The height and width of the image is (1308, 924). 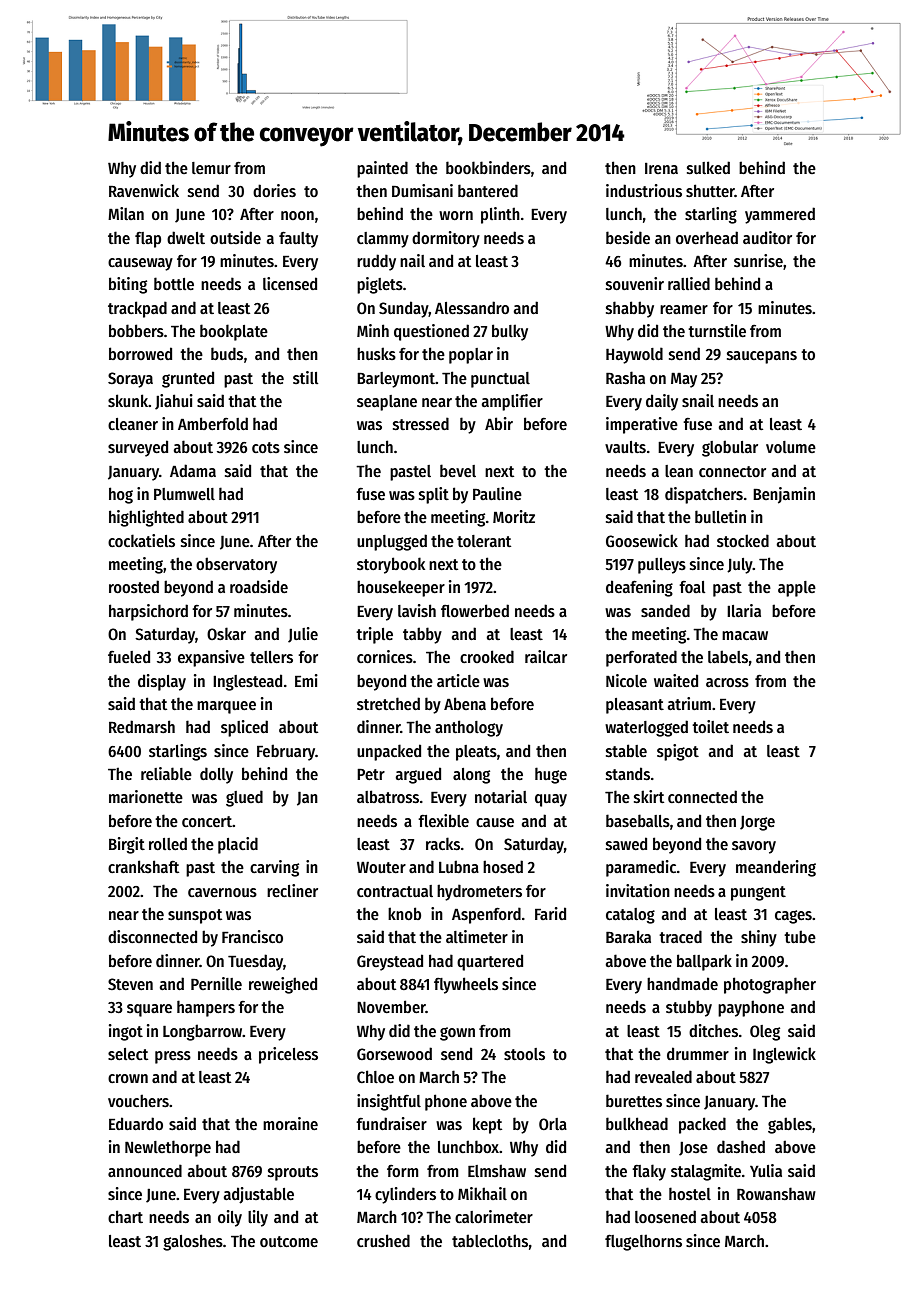 What do you see at coordinates (745, 635) in the image?
I see `macaw` at bounding box center [745, 635].
